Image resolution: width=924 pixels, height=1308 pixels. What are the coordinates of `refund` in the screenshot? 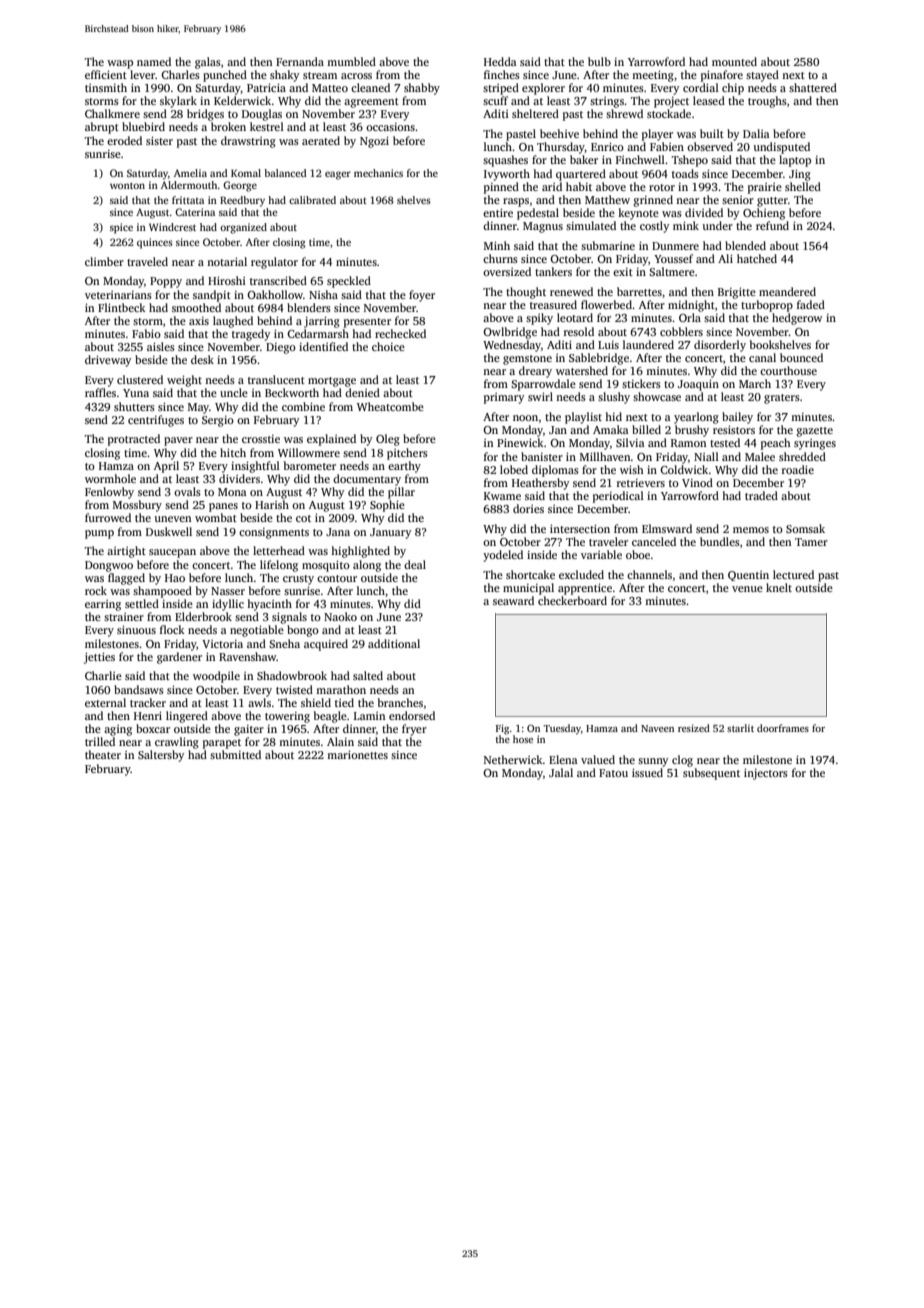 It's located at (772, 225).
